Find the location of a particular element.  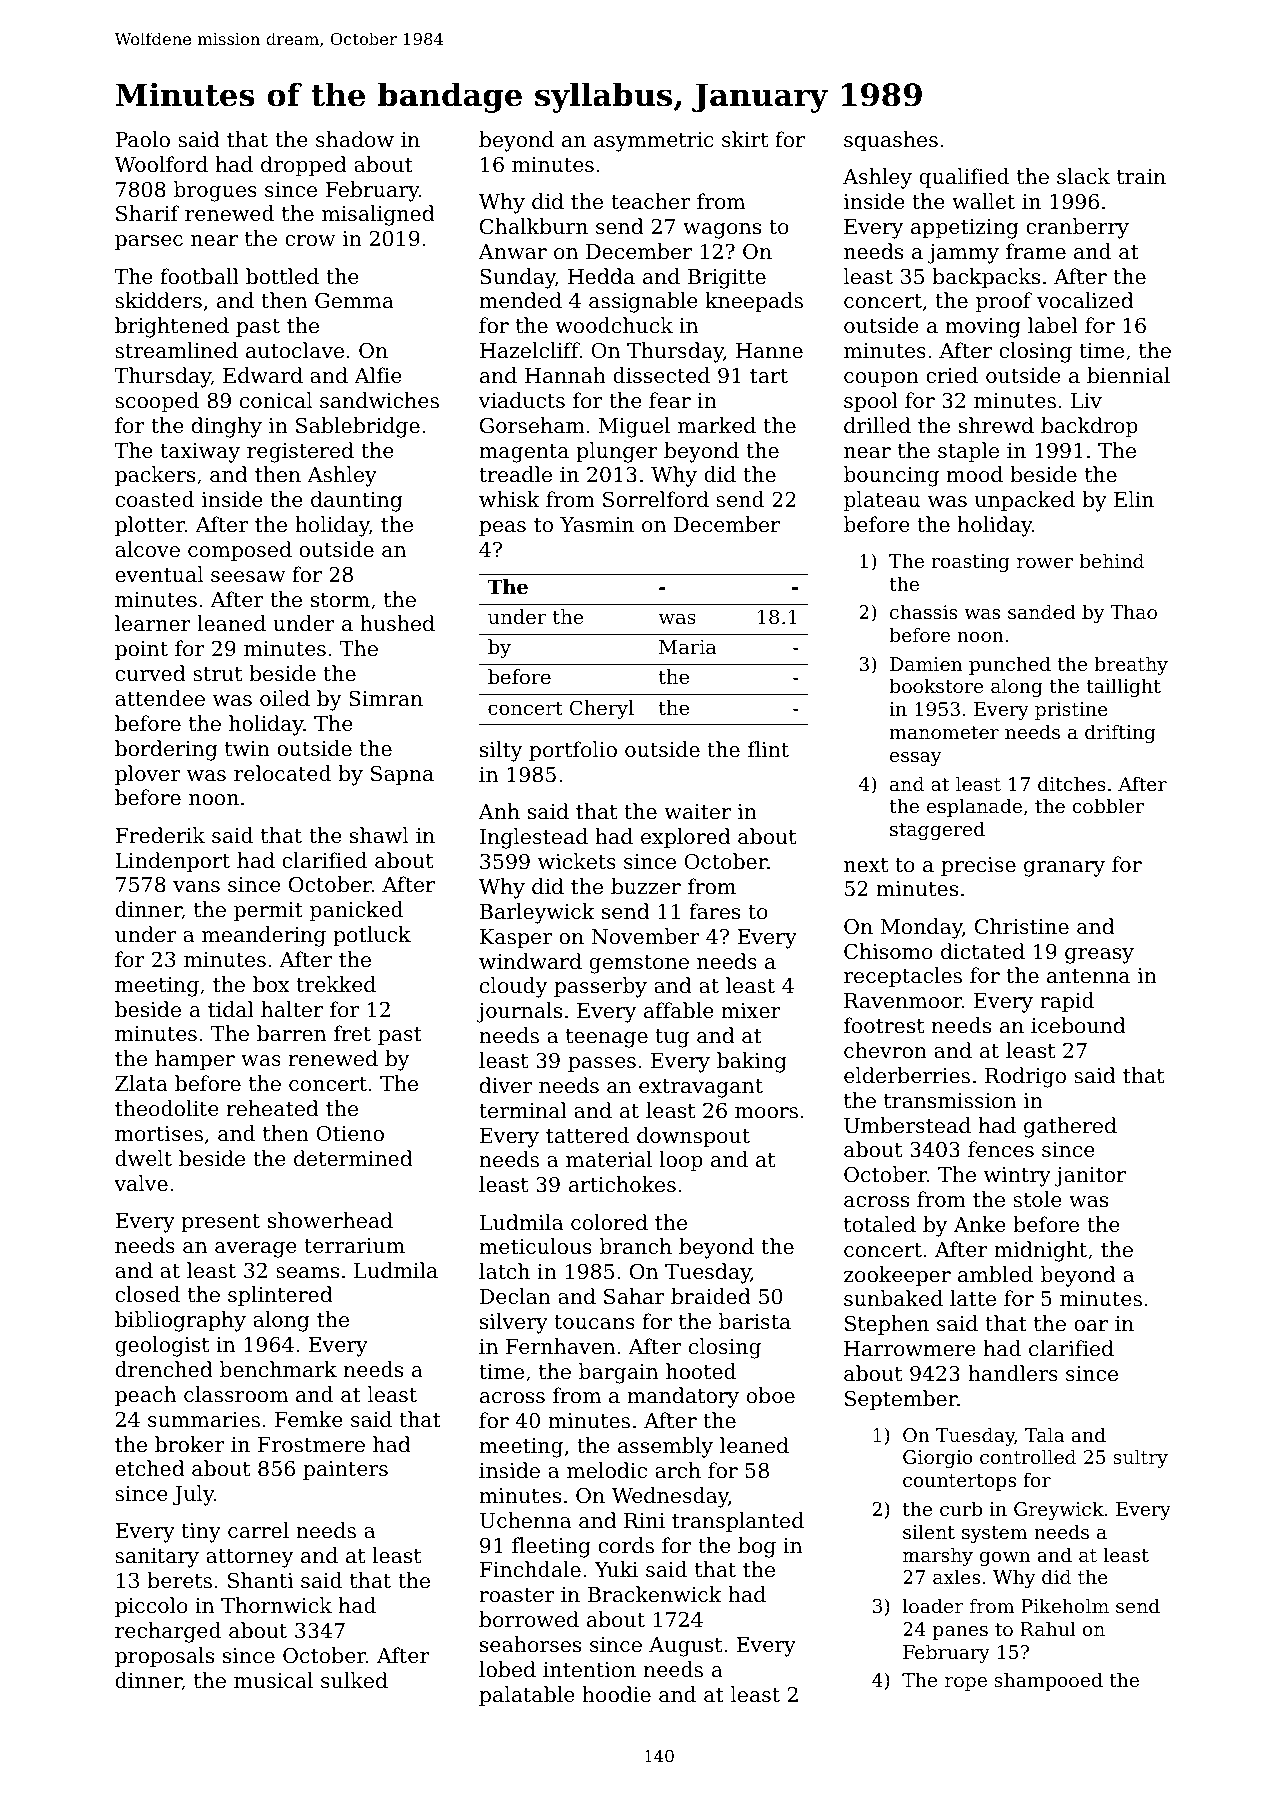

Sorrelford is located at coordinates (656, 499).
